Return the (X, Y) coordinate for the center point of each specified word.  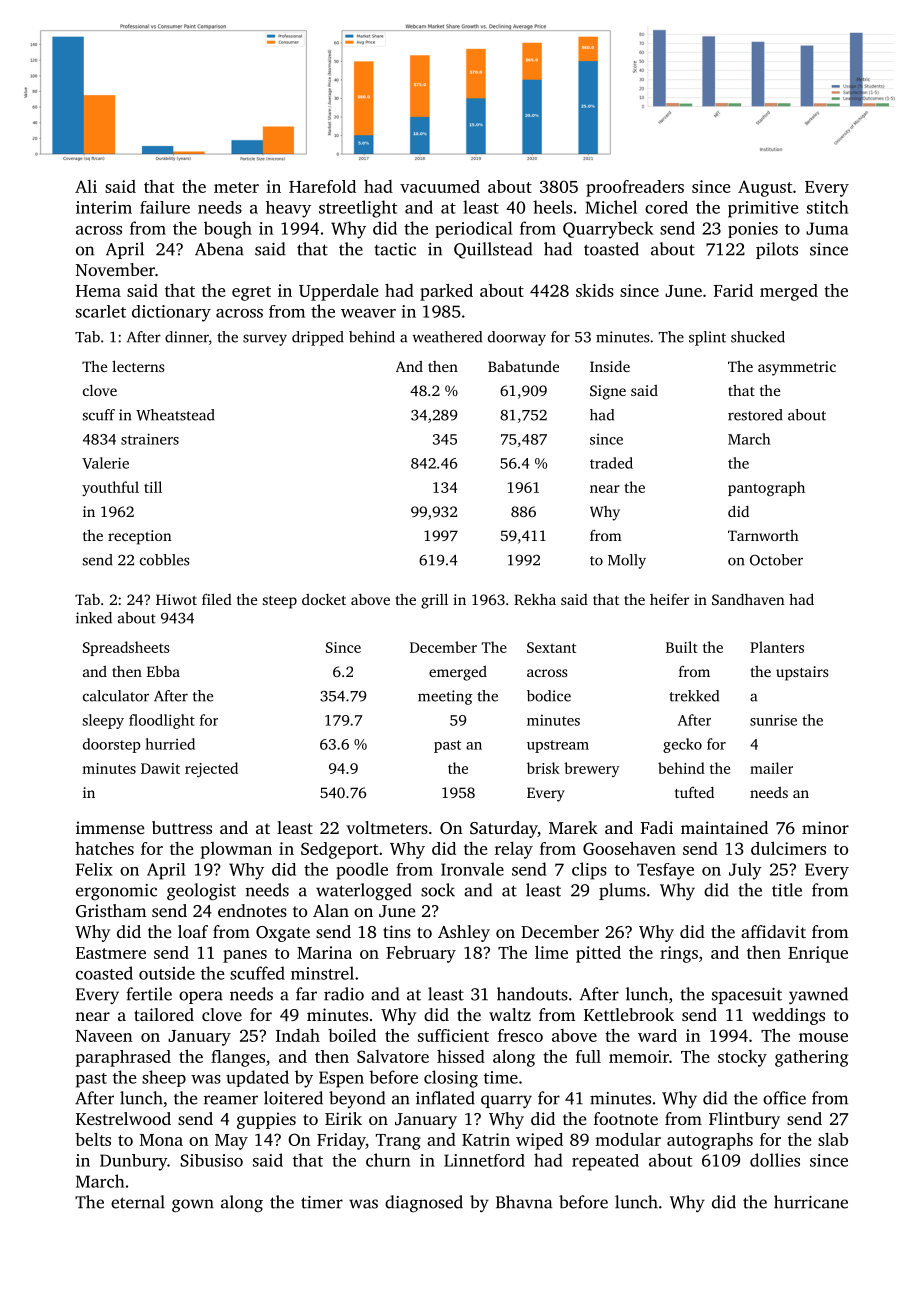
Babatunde (523, 366)
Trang (398, 1142)
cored (666, 207)
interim (104, 207)
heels (552, 207)
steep (280, 602)
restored (755, 415)
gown (193, 1206)
